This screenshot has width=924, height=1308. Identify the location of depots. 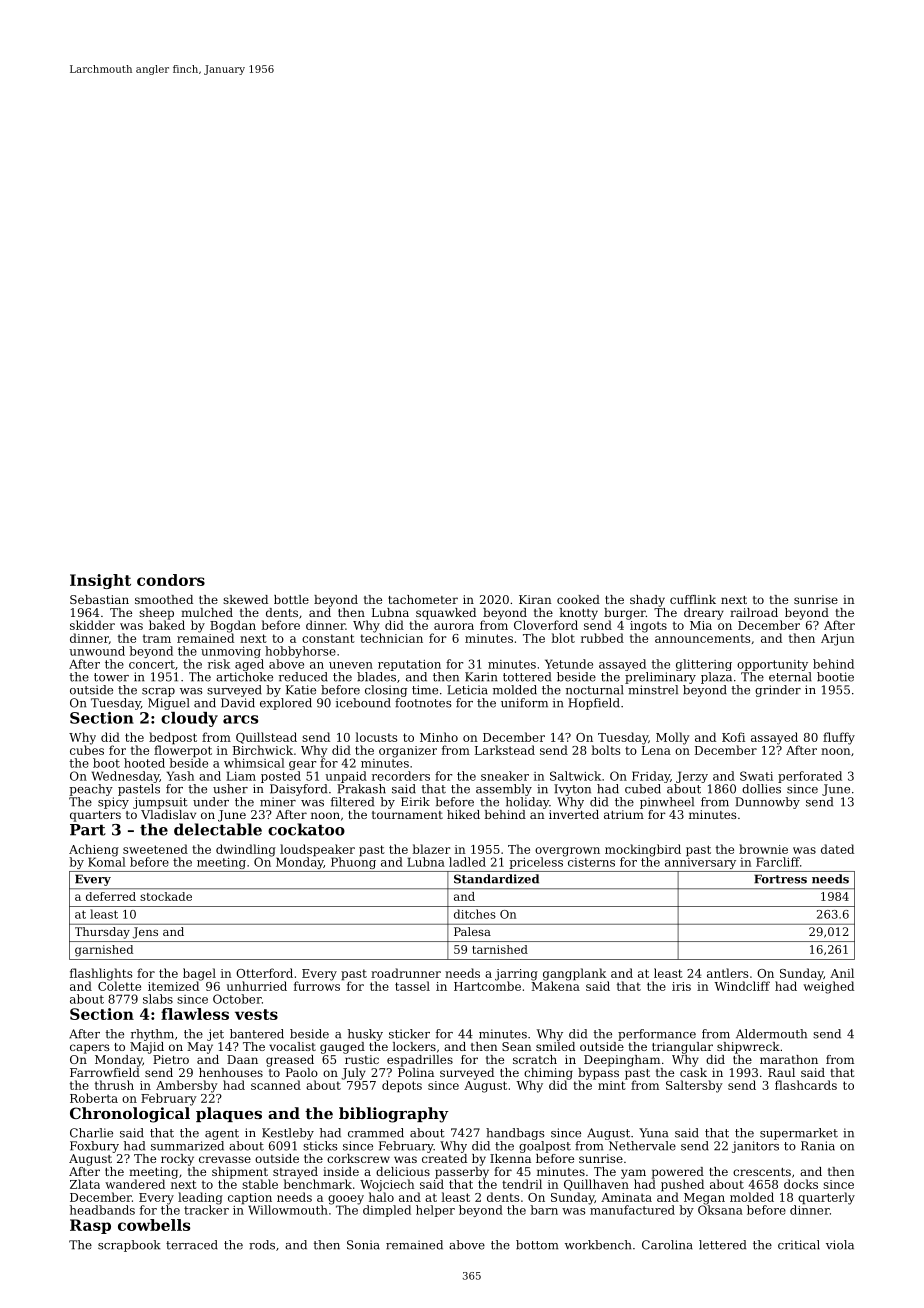
(402, 1086).
